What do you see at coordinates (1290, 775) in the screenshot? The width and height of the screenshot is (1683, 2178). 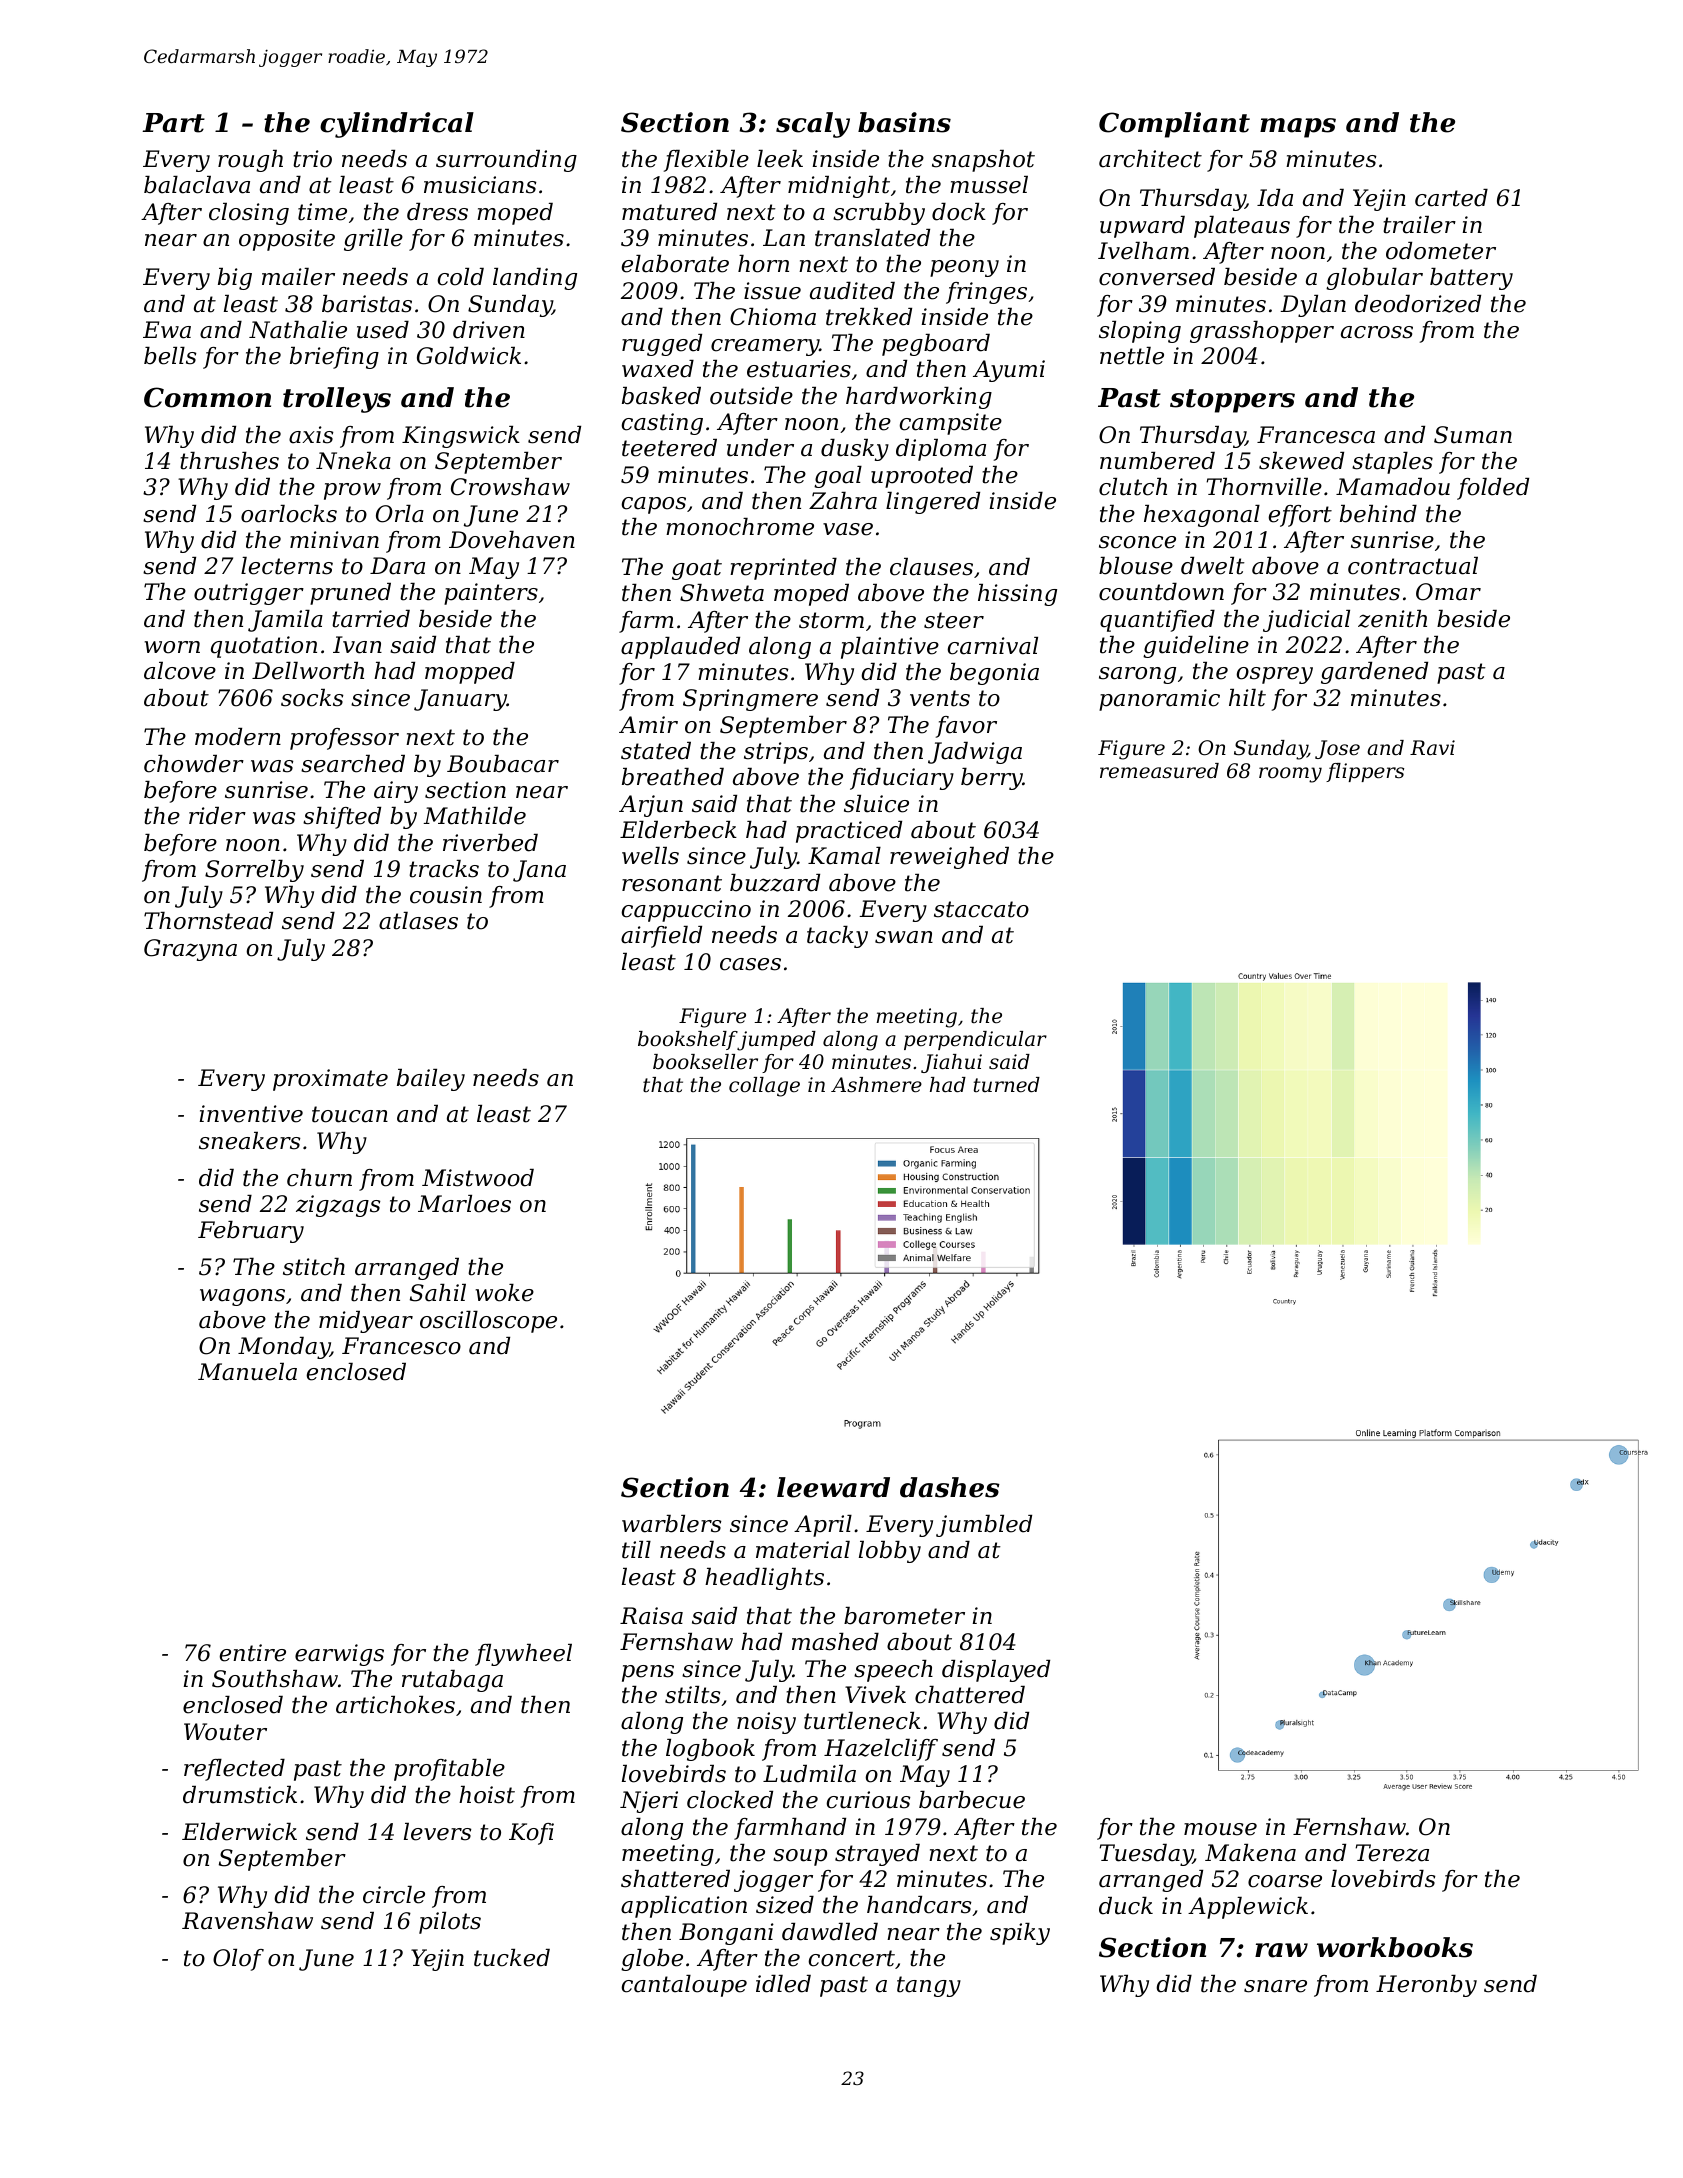 I see `roomy` at bounding box center [1290, 775].
